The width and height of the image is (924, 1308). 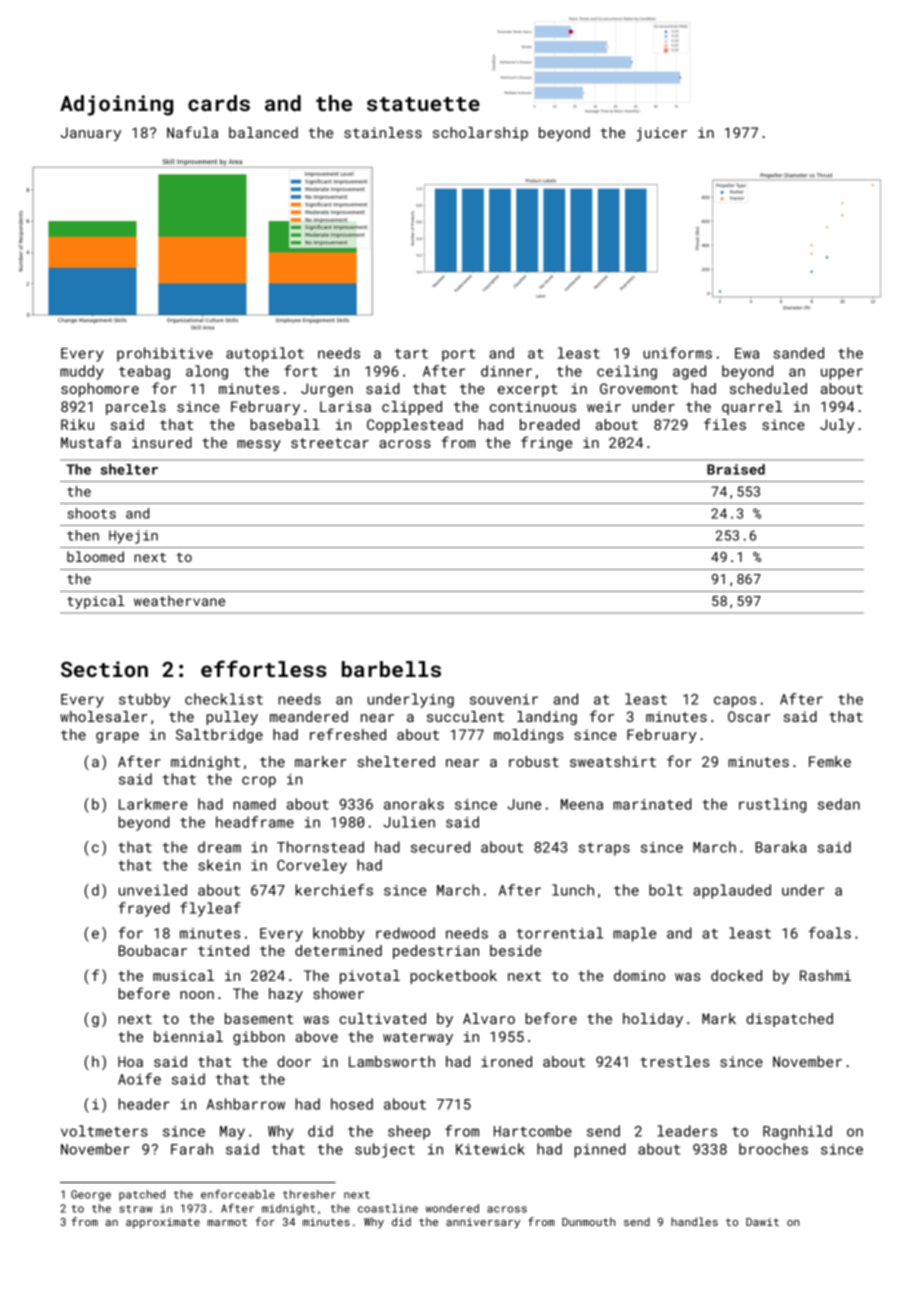 What do you see at coordinates (348, 734) in the image?
I see `refreshed` at bounding box center [348, 734].
